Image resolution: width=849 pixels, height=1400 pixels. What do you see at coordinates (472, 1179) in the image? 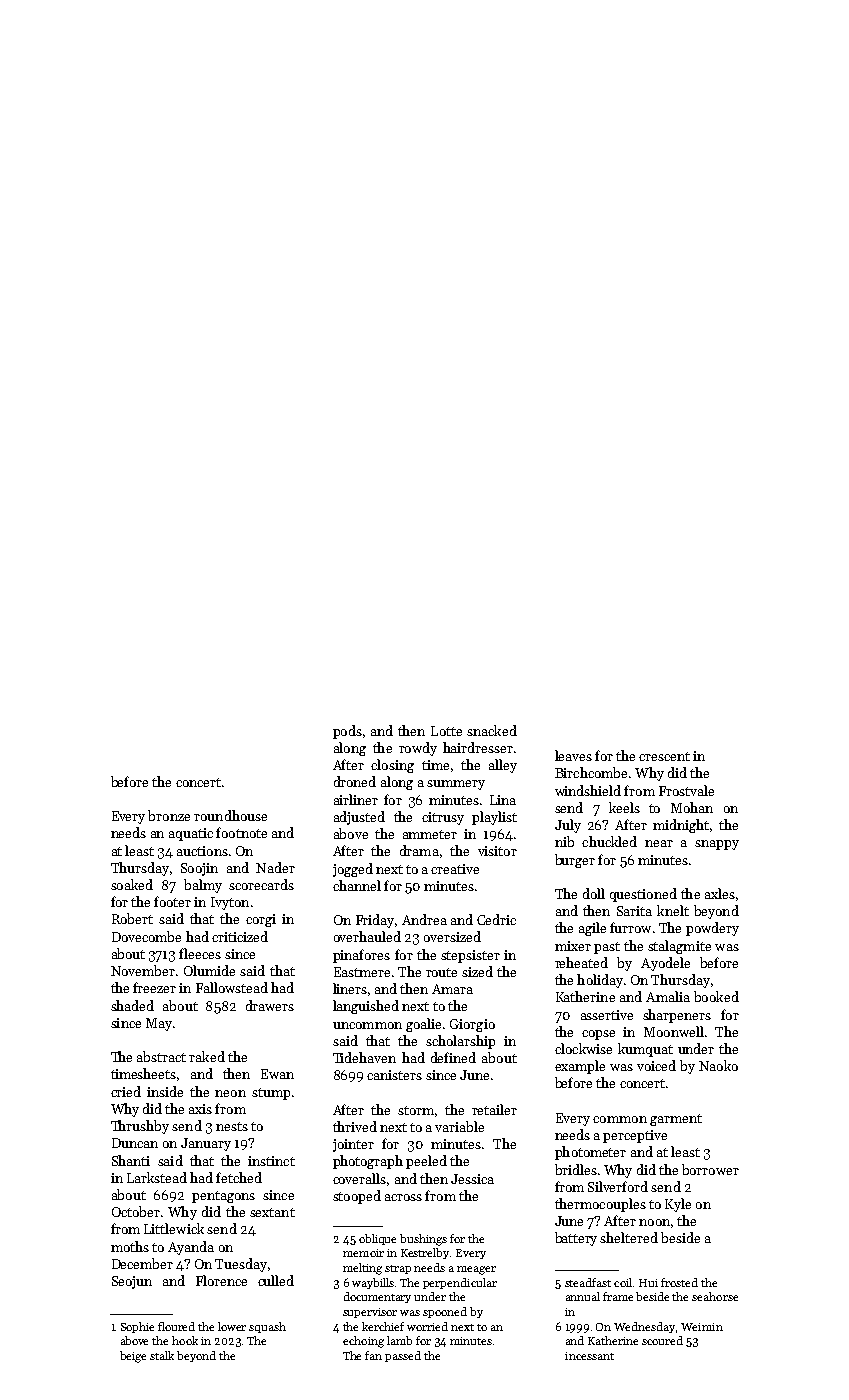
I see `Jessica` at bounding box center [472, 1179].
